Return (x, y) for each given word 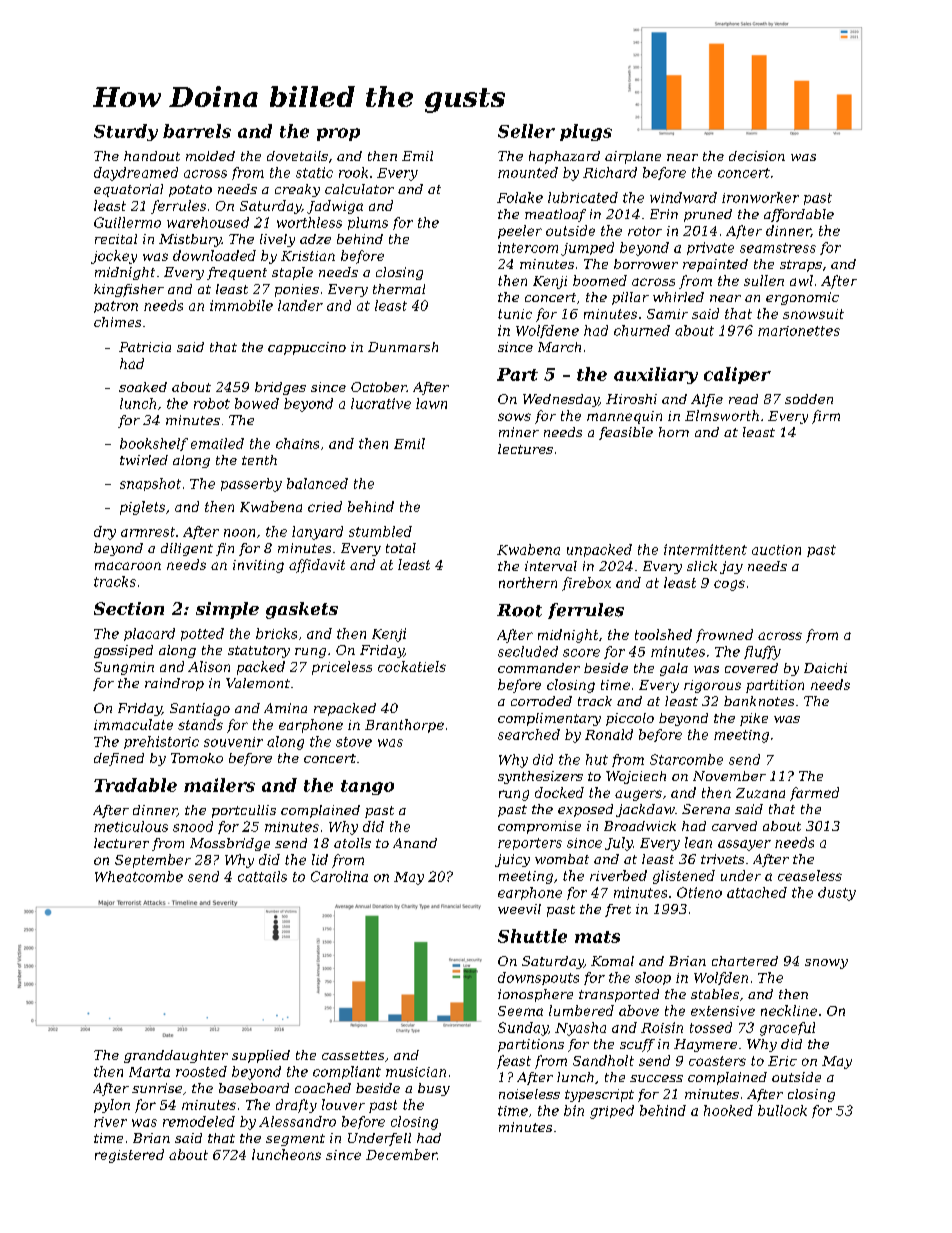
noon (239, 533)
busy (434, 1089)
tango (367, 787)
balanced (317, 483)
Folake (520, 197)
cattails (262, 876)
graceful (787, 1029)
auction (776, 550)
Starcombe (686, 759)
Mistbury (190, 240)
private (710, 248)
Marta (149, 1072)
